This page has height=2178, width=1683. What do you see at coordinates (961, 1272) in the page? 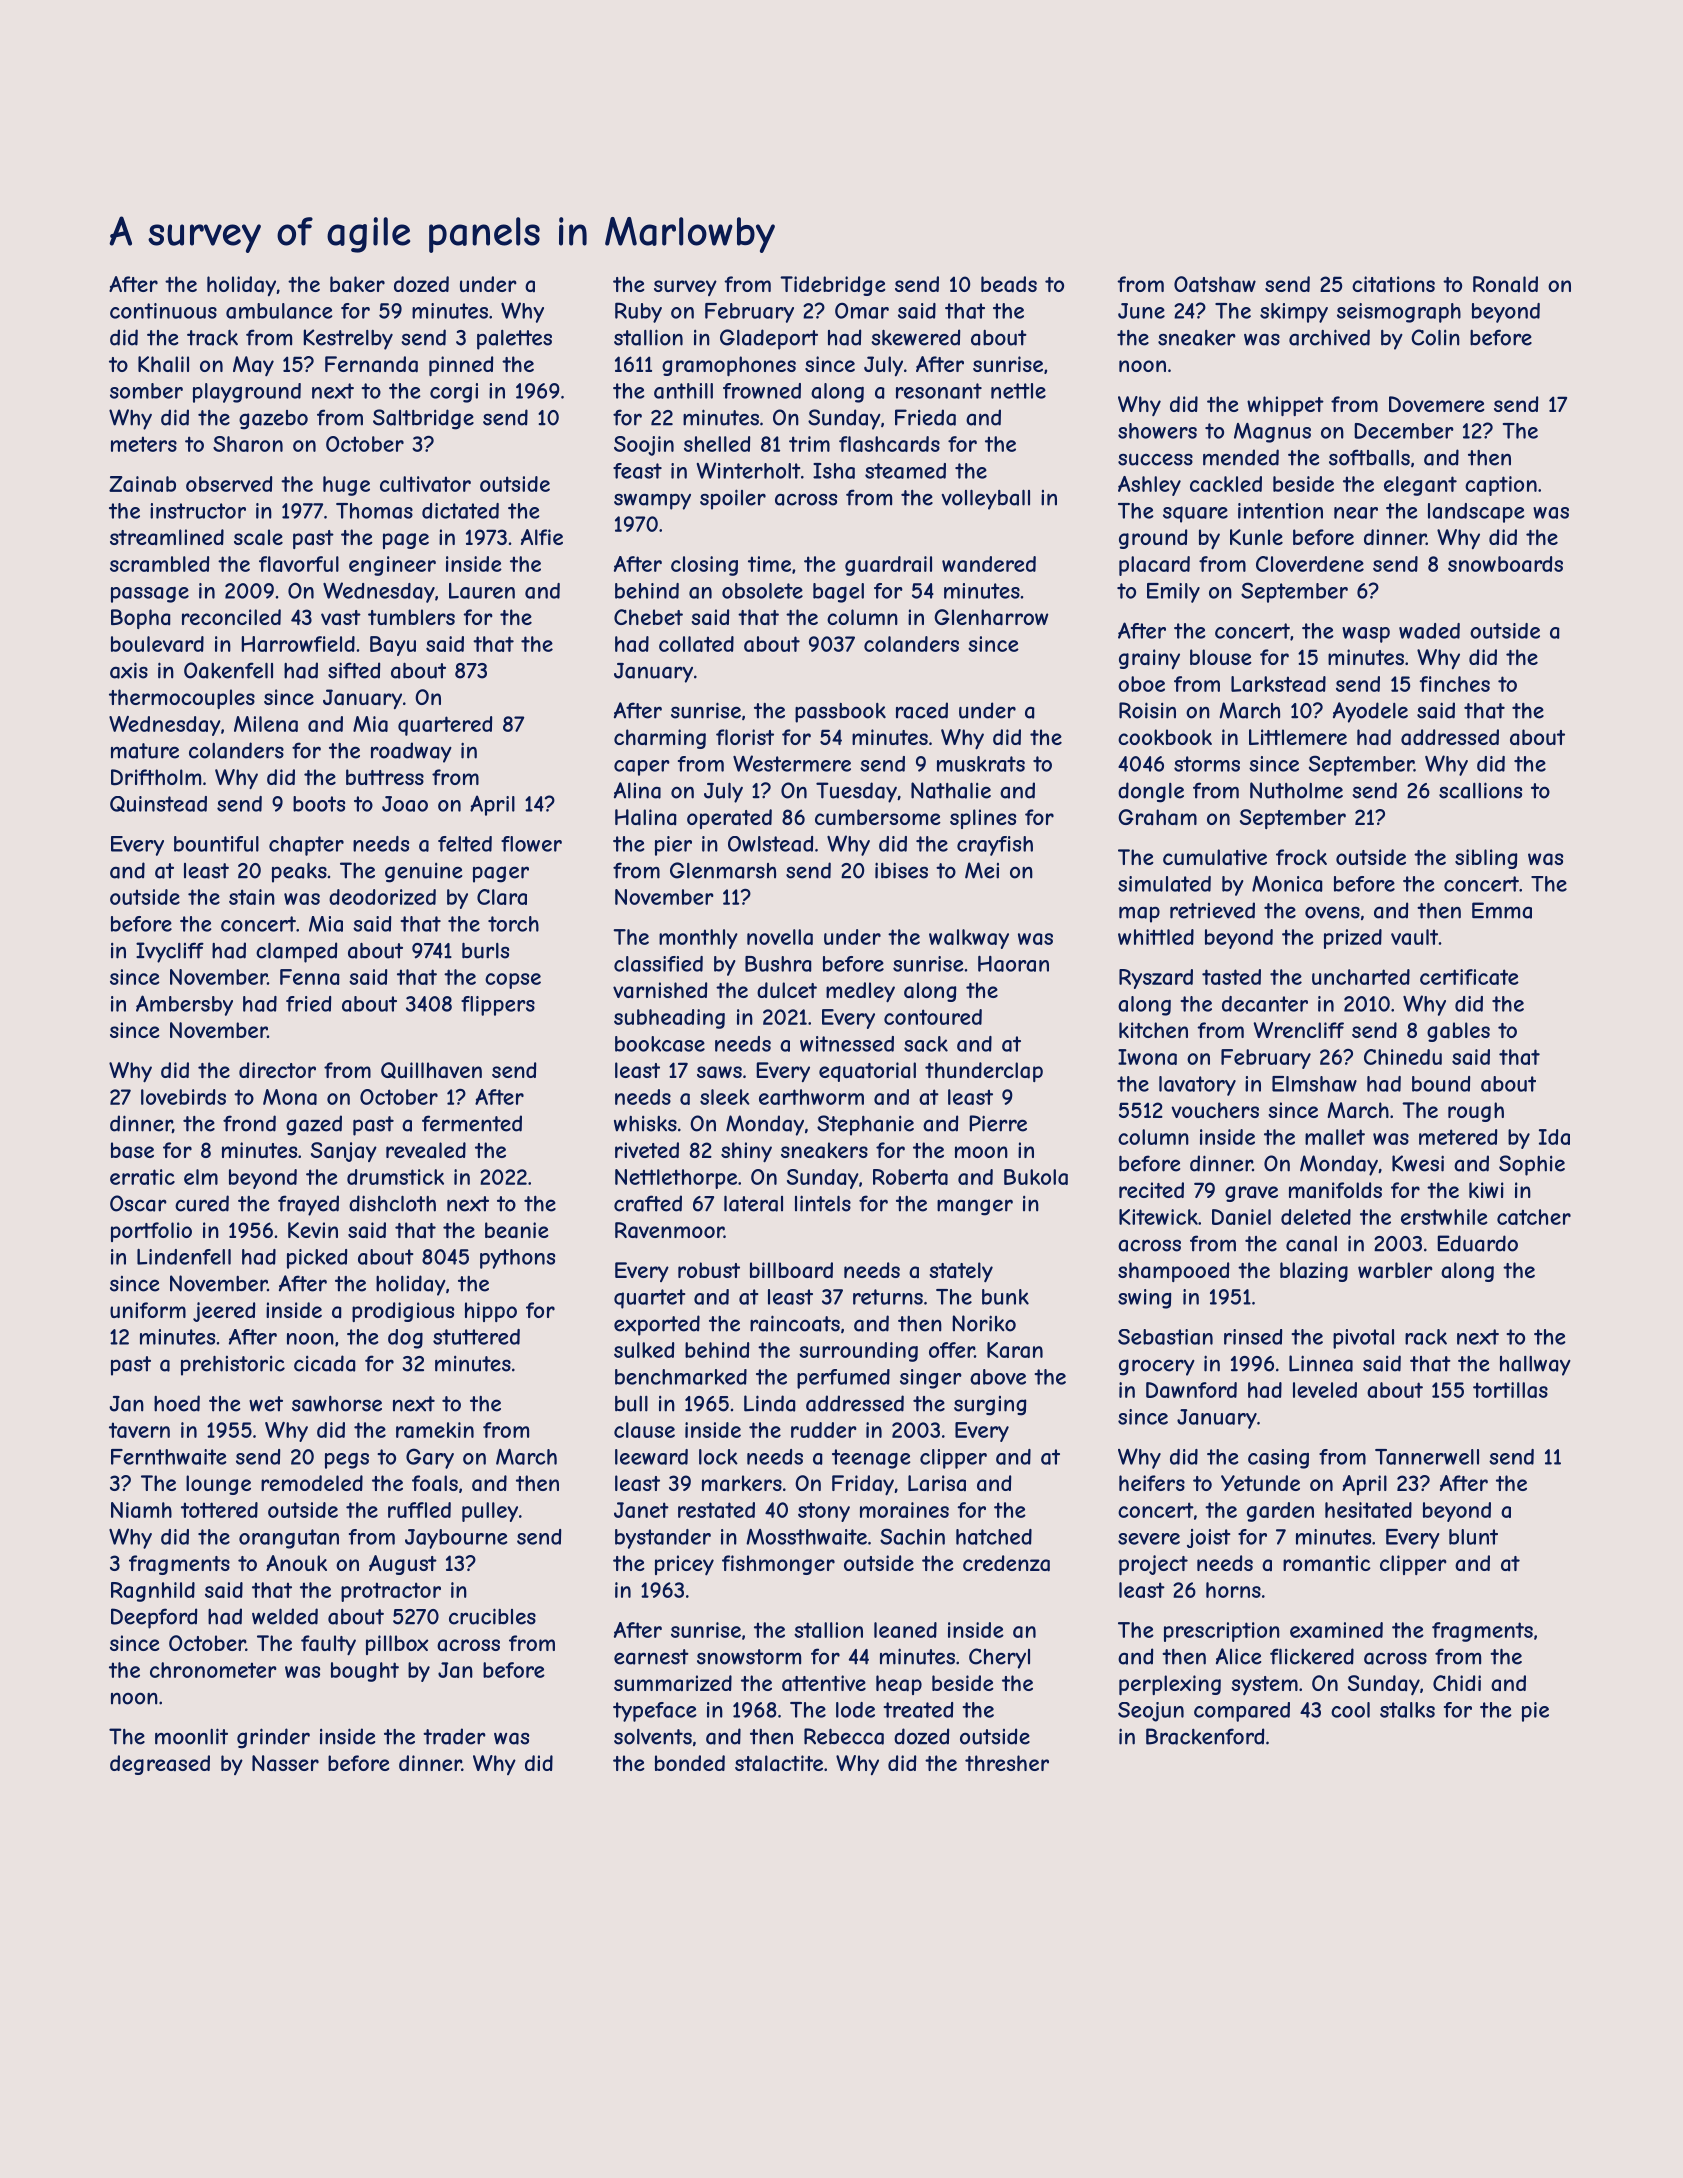
I see `stately` at bounding box center [961, 1272].
